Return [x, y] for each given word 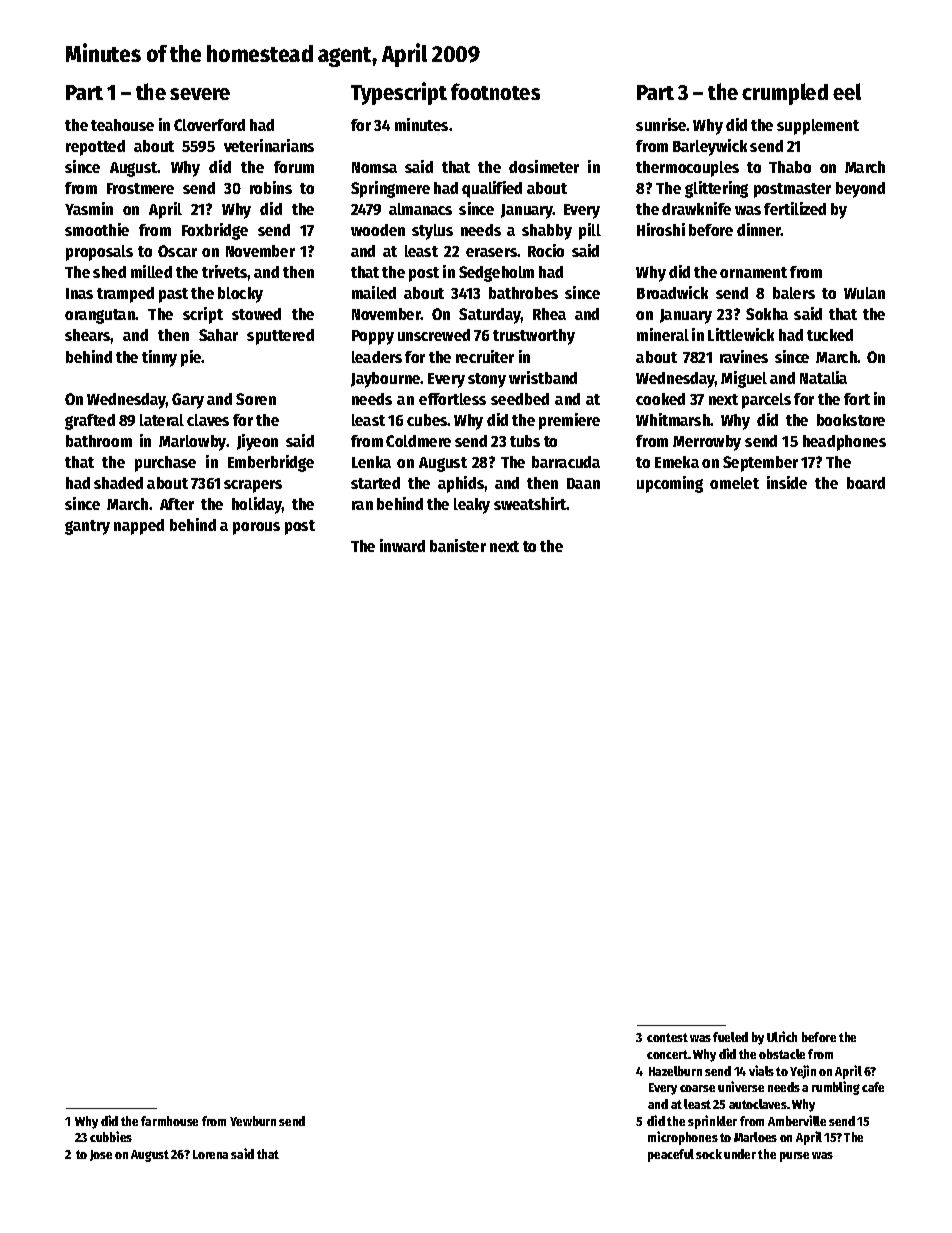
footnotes [495, 91]
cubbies [111, 1136]
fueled [730, 1037]
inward [402, 545]
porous [256, 528]
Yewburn [253, 1121]
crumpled [785, 94]
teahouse [122, 125]
